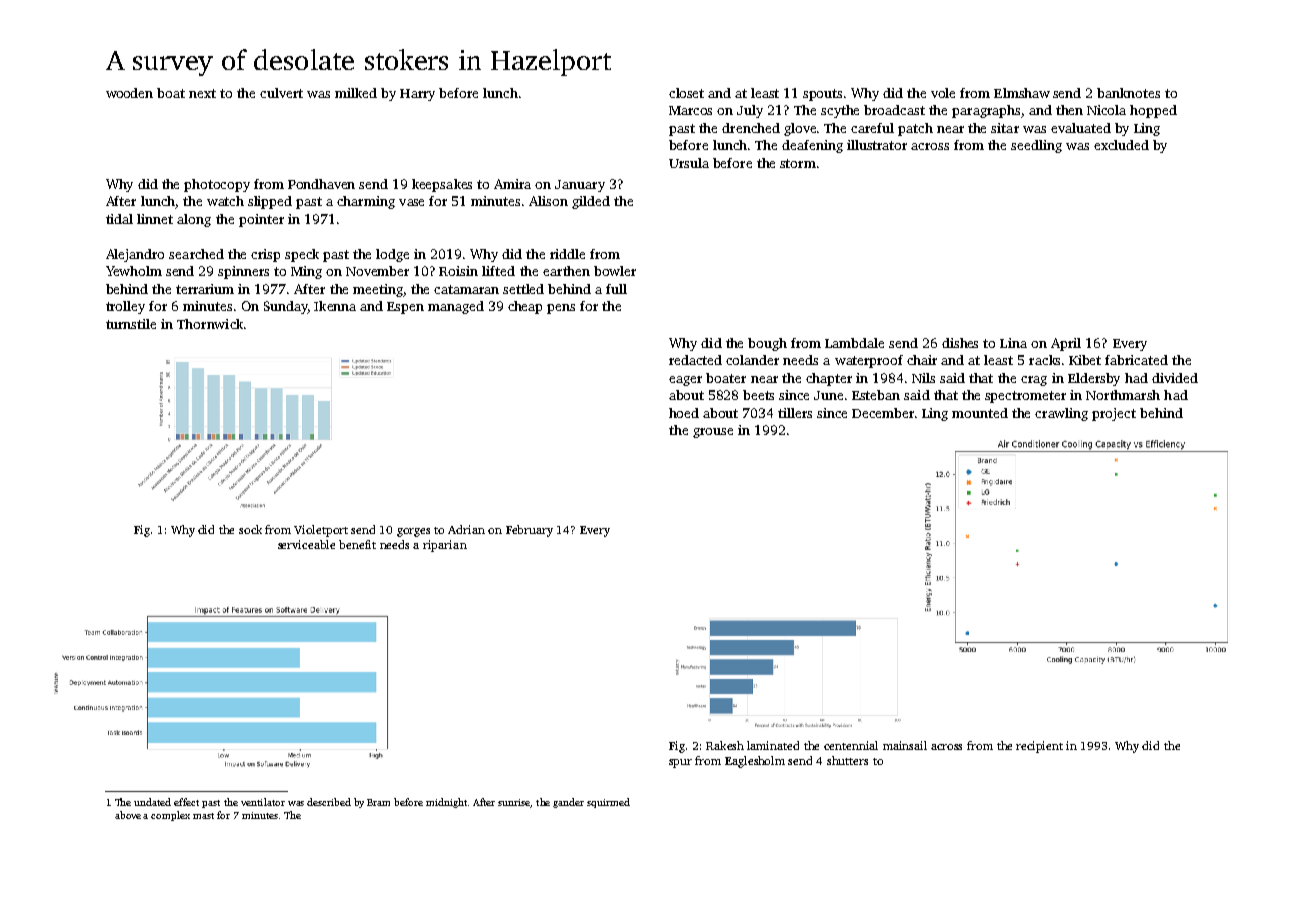  What do you see at coordinates (767, 344) in the screenshot?
I see `bough` at bounding box center [767, 344].
